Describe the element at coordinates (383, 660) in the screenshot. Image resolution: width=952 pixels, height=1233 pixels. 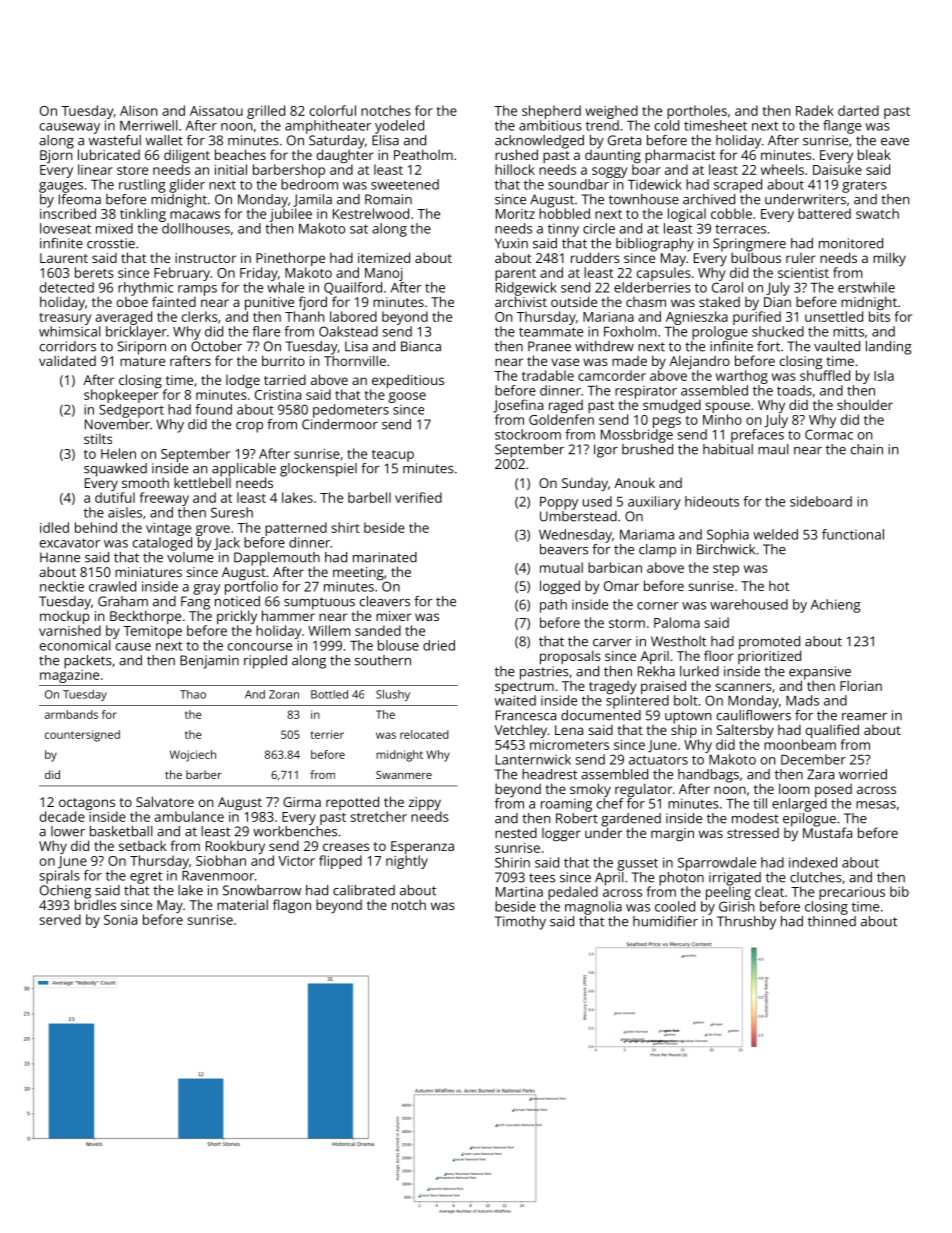
I see `southern` at that location.
